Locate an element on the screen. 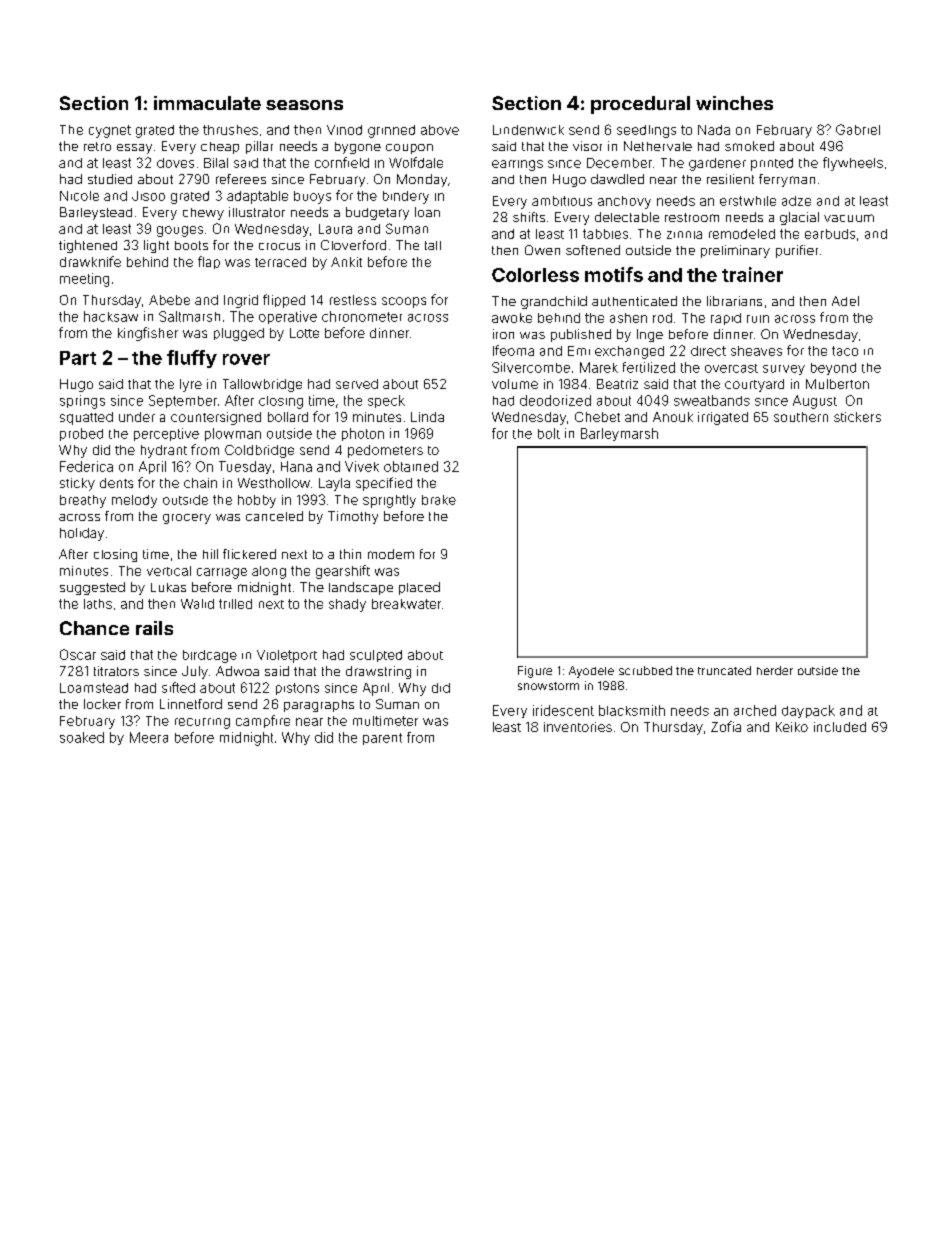 Image resolution: width=952 pixels, height=1233 pixels. Keiko is located at coordinates (792, 727).
